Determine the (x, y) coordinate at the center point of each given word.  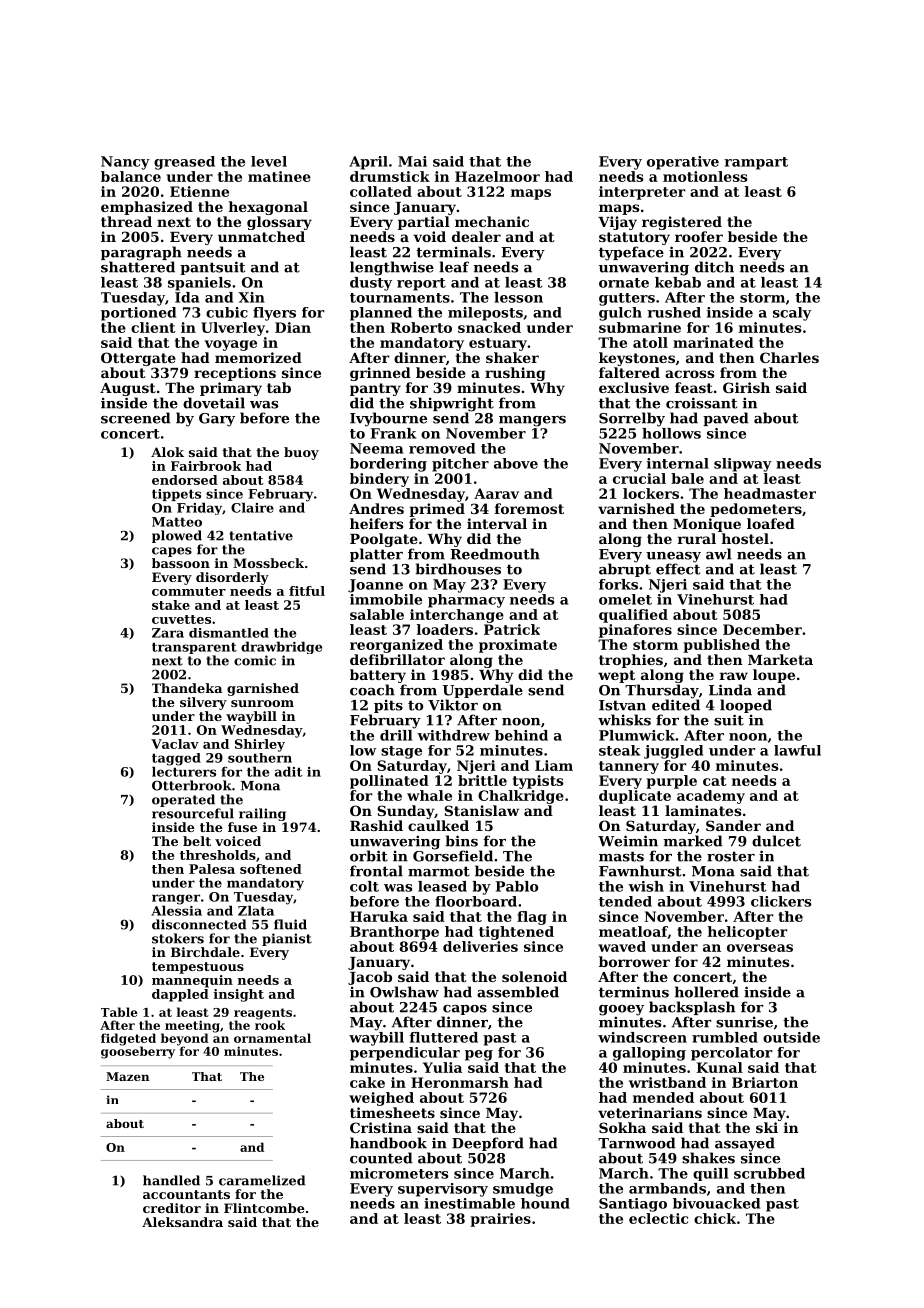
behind (521, 735)
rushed (674, 312)
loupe (774, 676)
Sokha (622, 1127)
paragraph (141, 253)
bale (687, 478)
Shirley (260, 745)
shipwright (452, 404)
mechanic (492, 221)
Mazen (128, 1076)
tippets (176, 495)
